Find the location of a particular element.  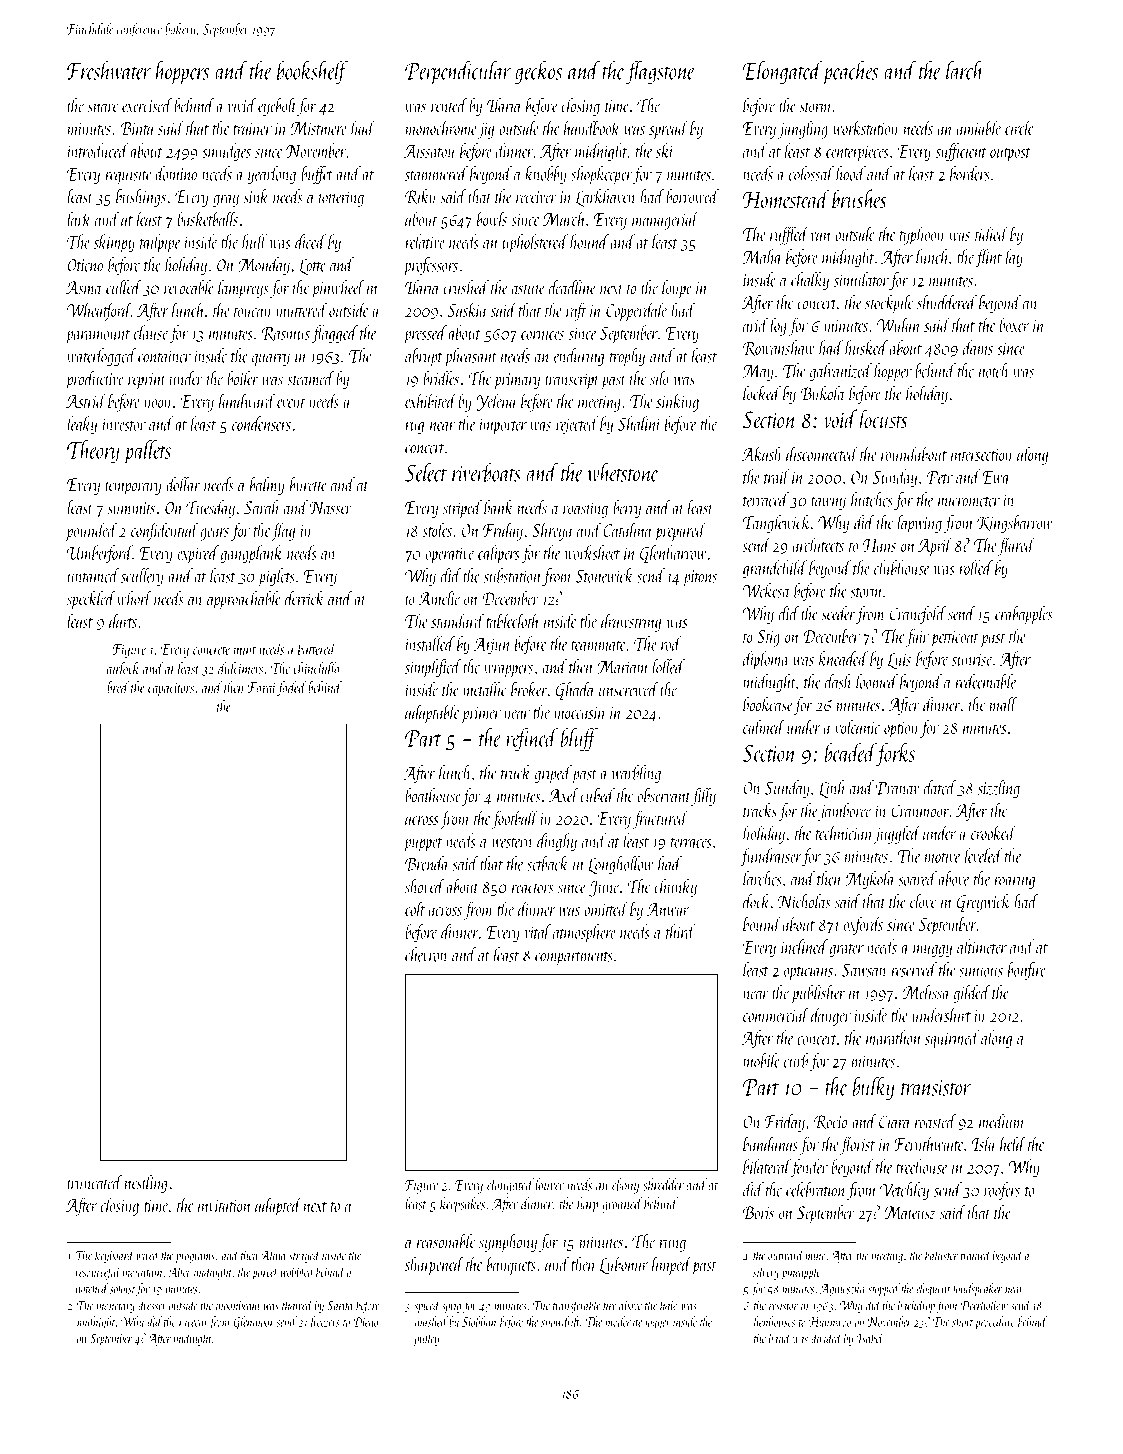

soloist is located at coordinates (122, 1288).
